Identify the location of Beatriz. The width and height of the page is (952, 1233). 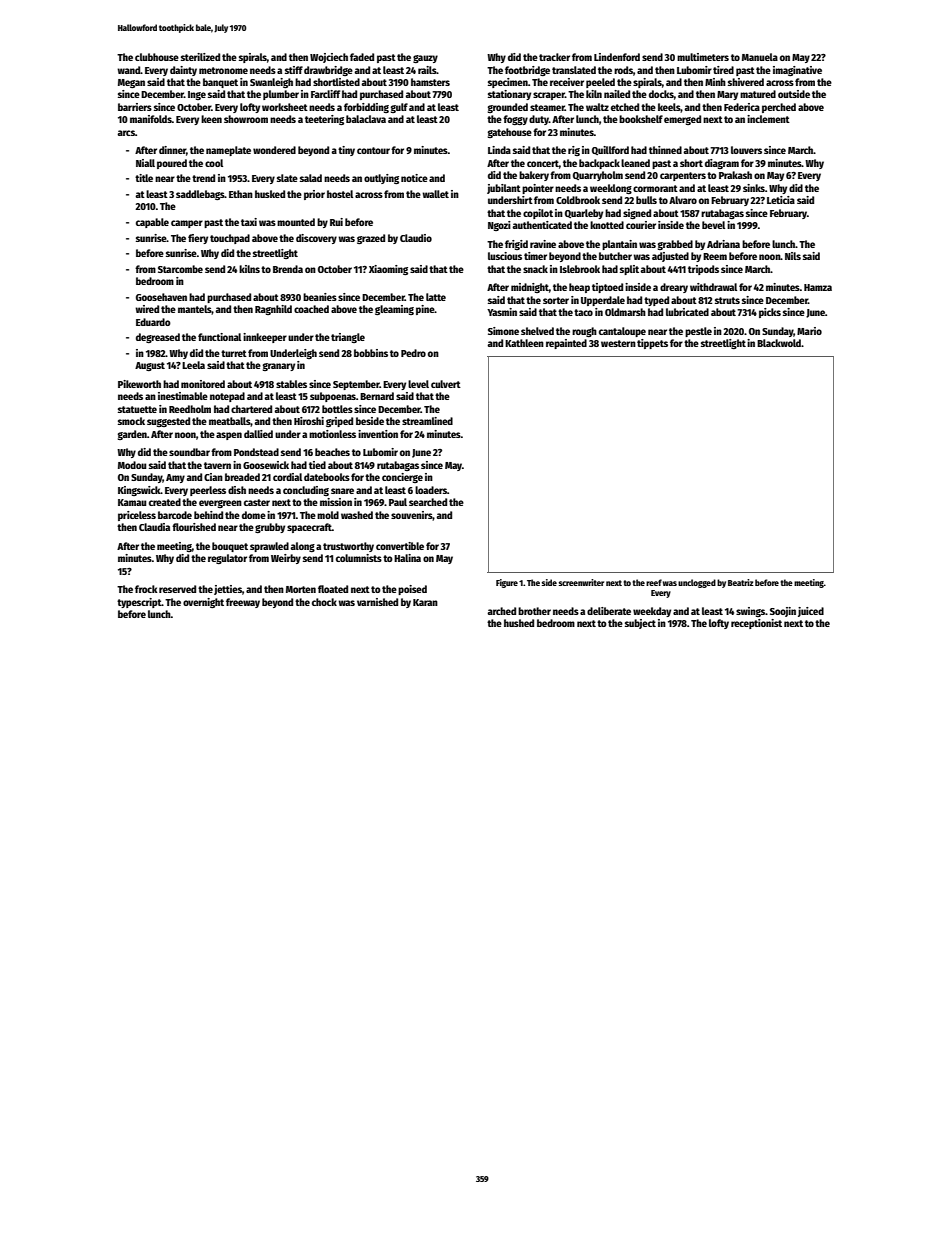
(741, 582).
